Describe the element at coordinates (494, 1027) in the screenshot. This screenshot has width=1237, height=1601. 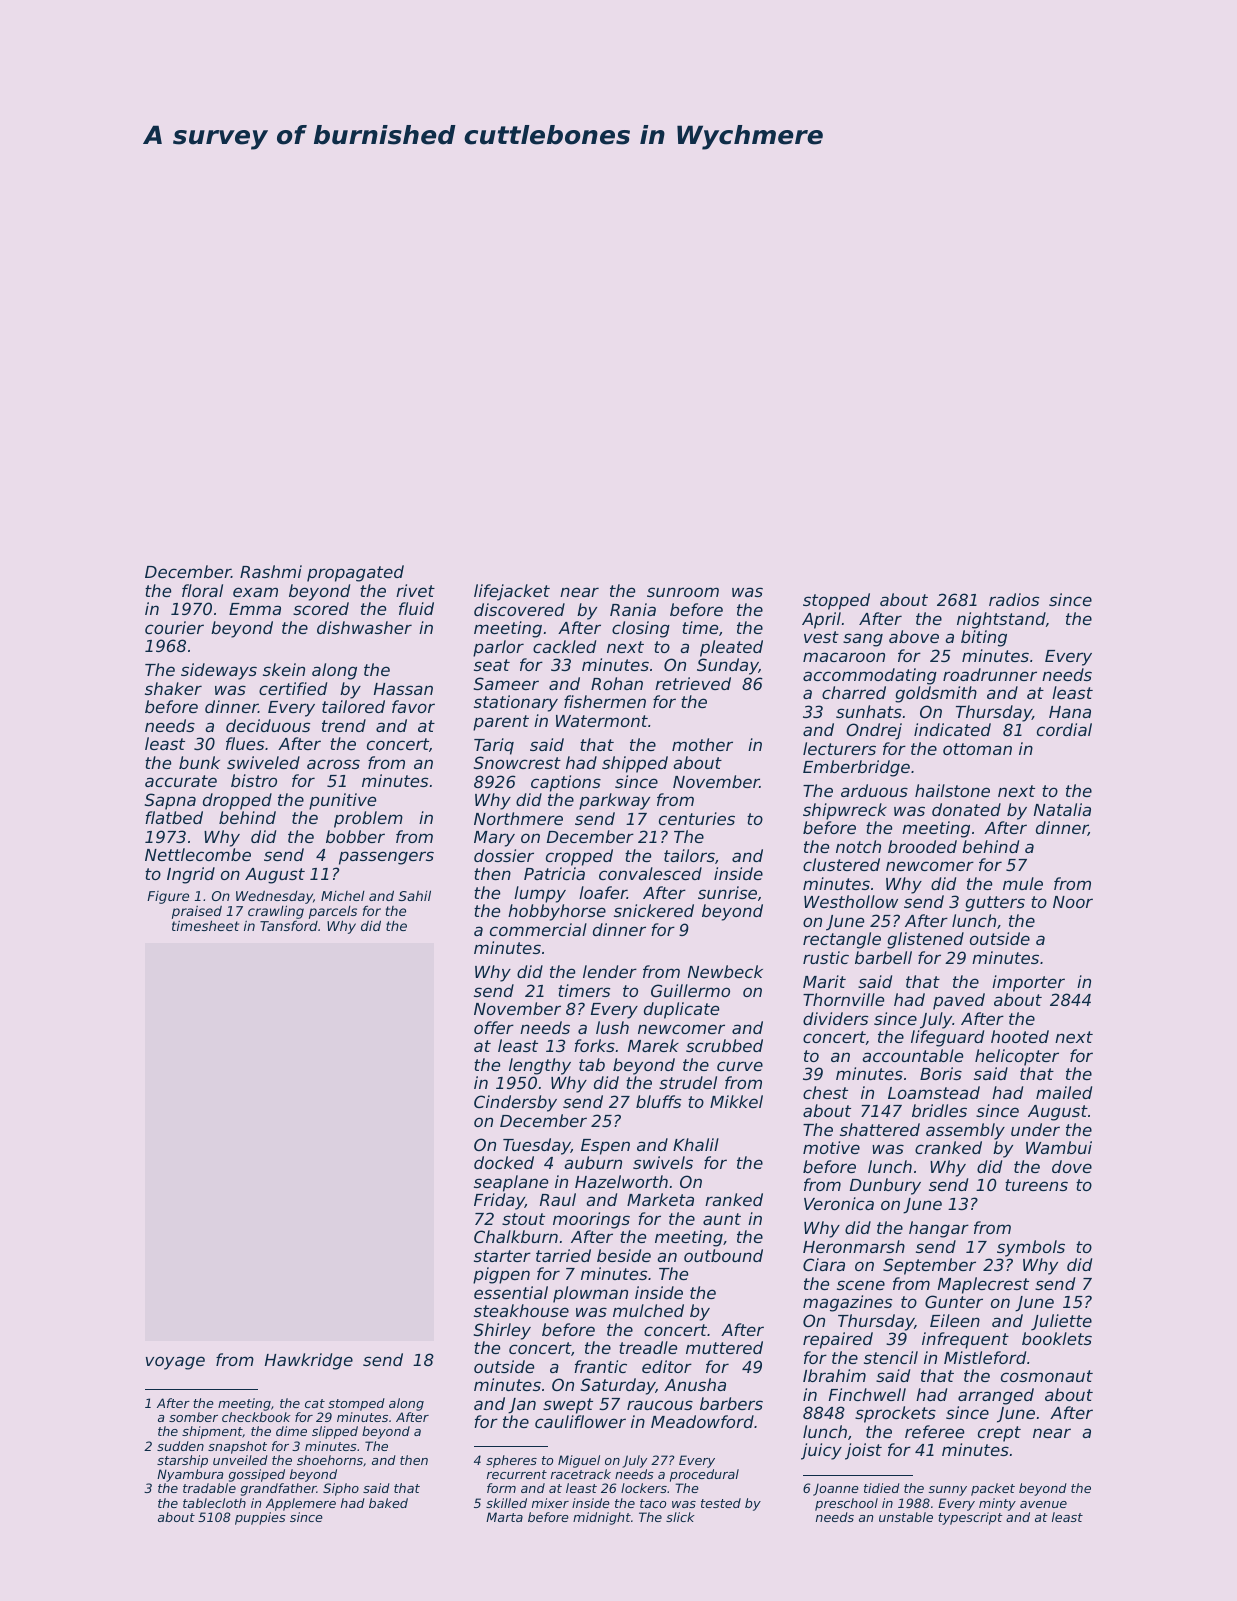
I see `offer` at that location.
